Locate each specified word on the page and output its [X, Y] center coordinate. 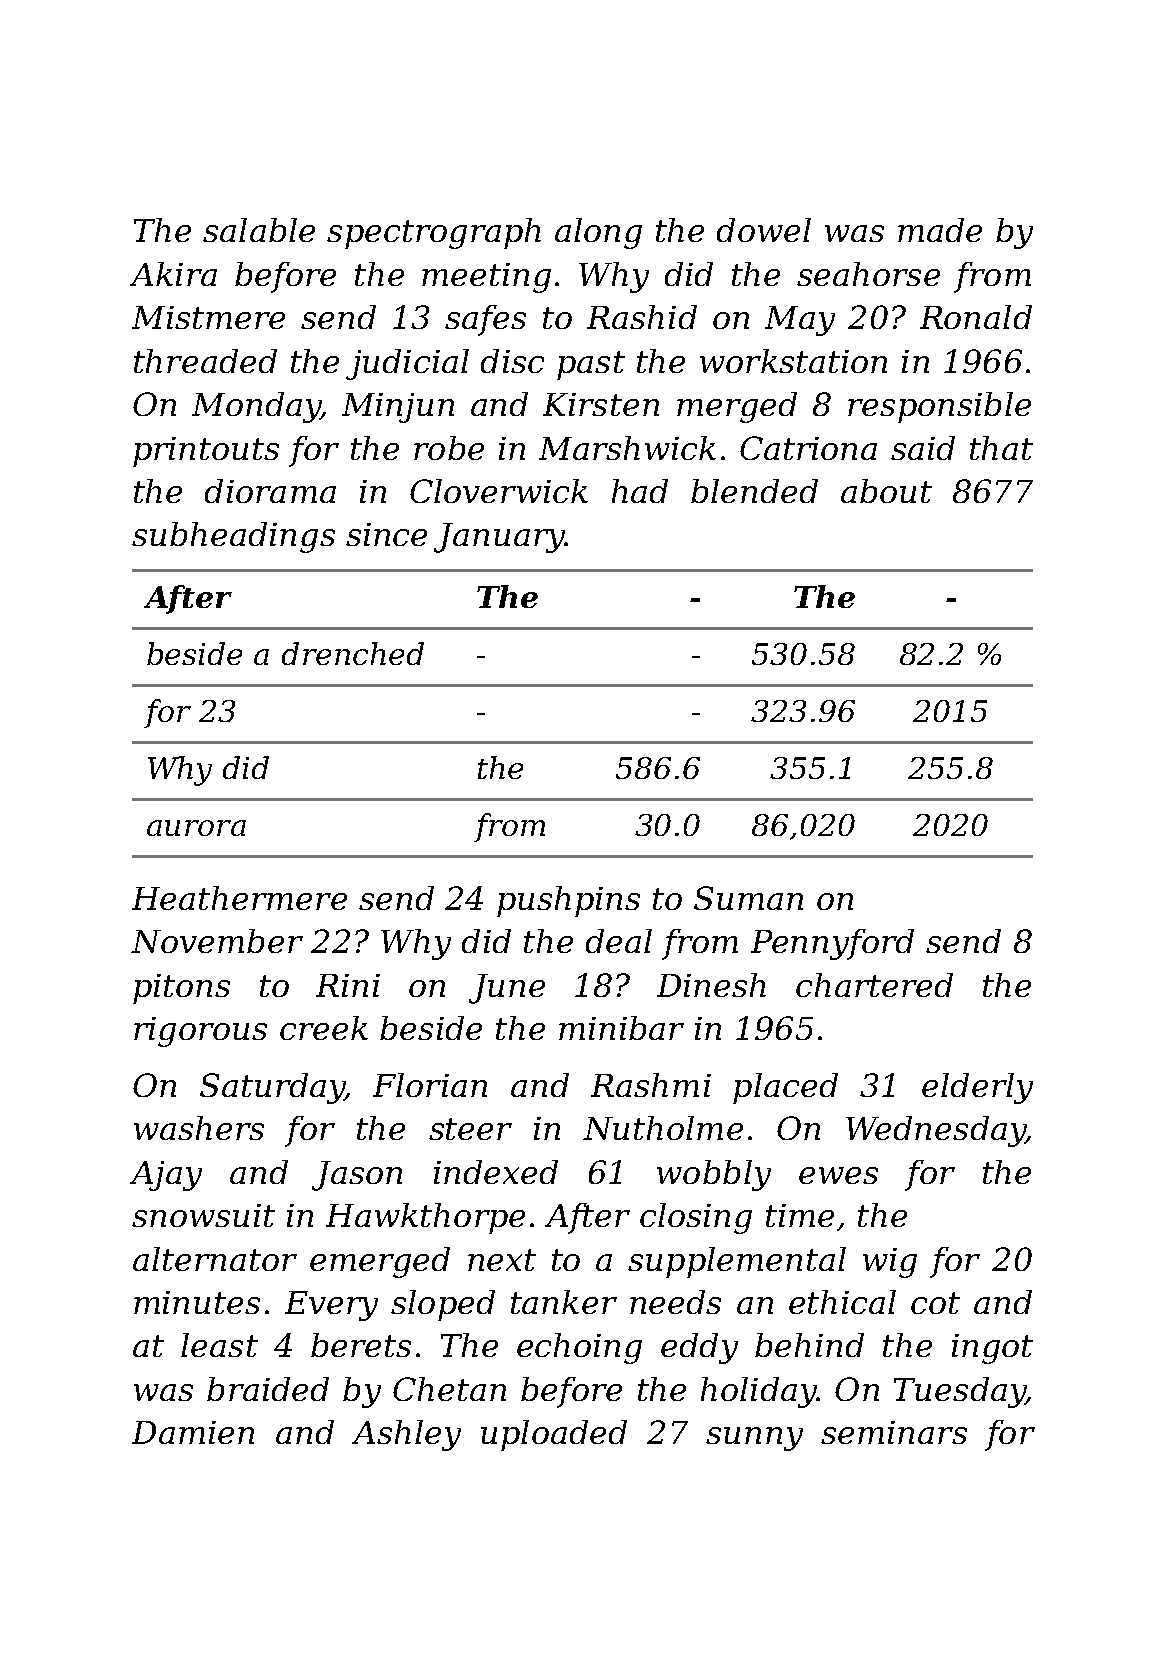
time [800, 1215]
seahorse [868, 274]
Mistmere [208, 317]
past [591, 365]
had [640, 491]
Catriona [808, 448]
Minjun [398, 408]
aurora [196, 828]
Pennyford [832, 944]
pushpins [568, 901]
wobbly [714, 1175]
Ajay [166, 1176]
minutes [197, 1302]
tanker [564, 1302]
